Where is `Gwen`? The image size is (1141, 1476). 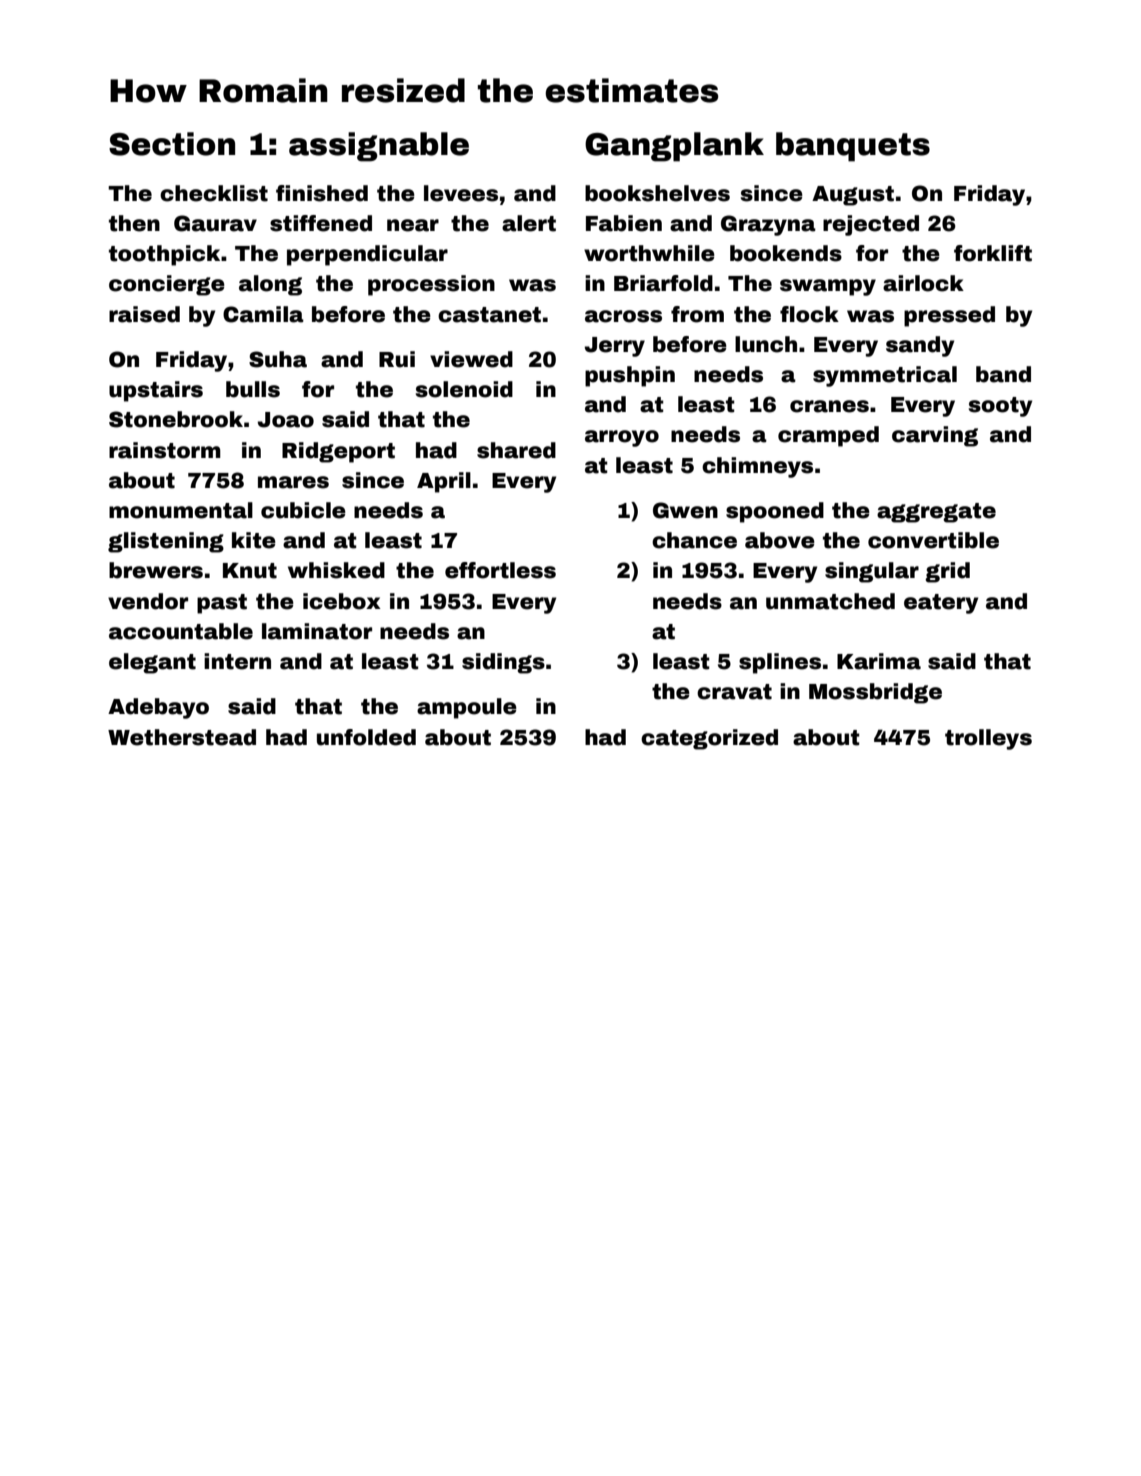
Gwen is located at coordinates (685, 510).
